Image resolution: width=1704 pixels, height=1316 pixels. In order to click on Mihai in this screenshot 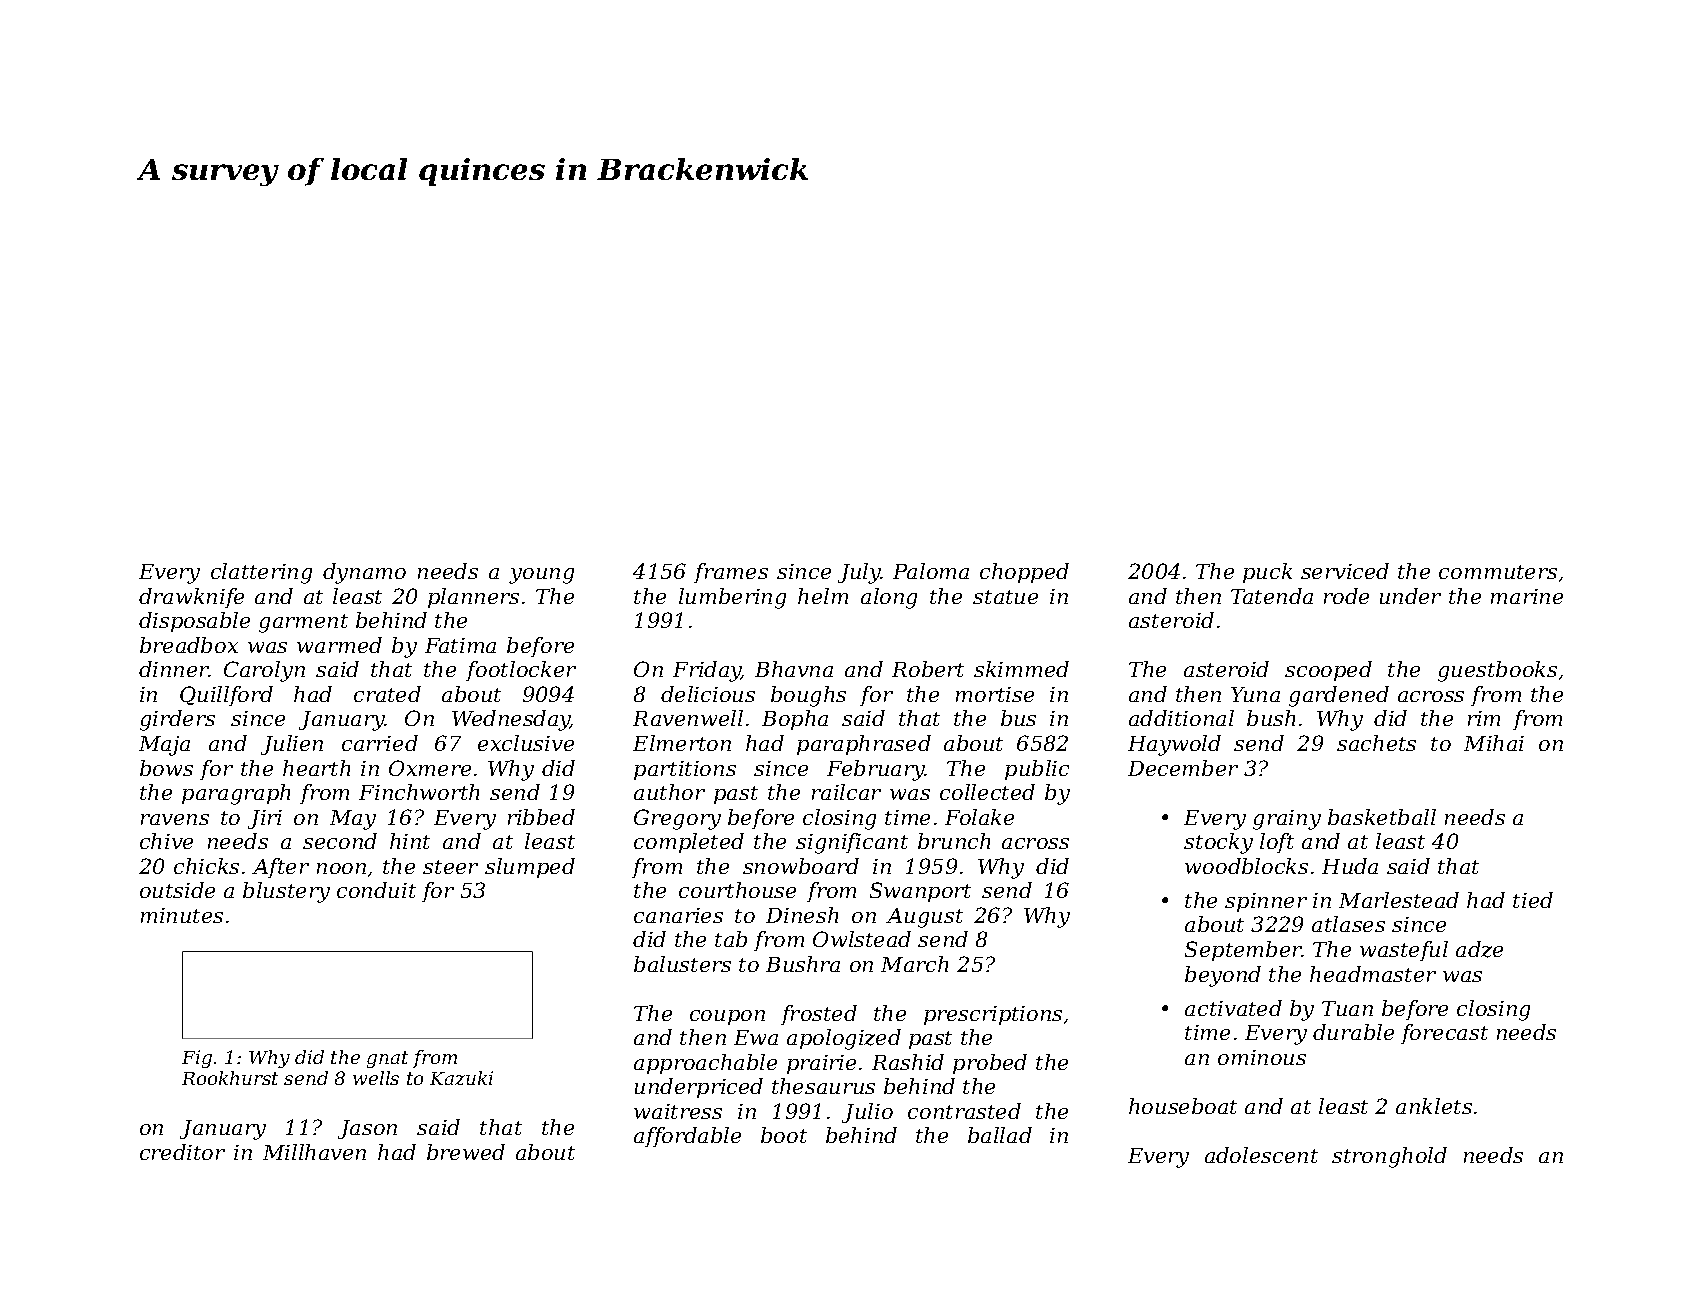, I will do `click(1494, 743)`.
